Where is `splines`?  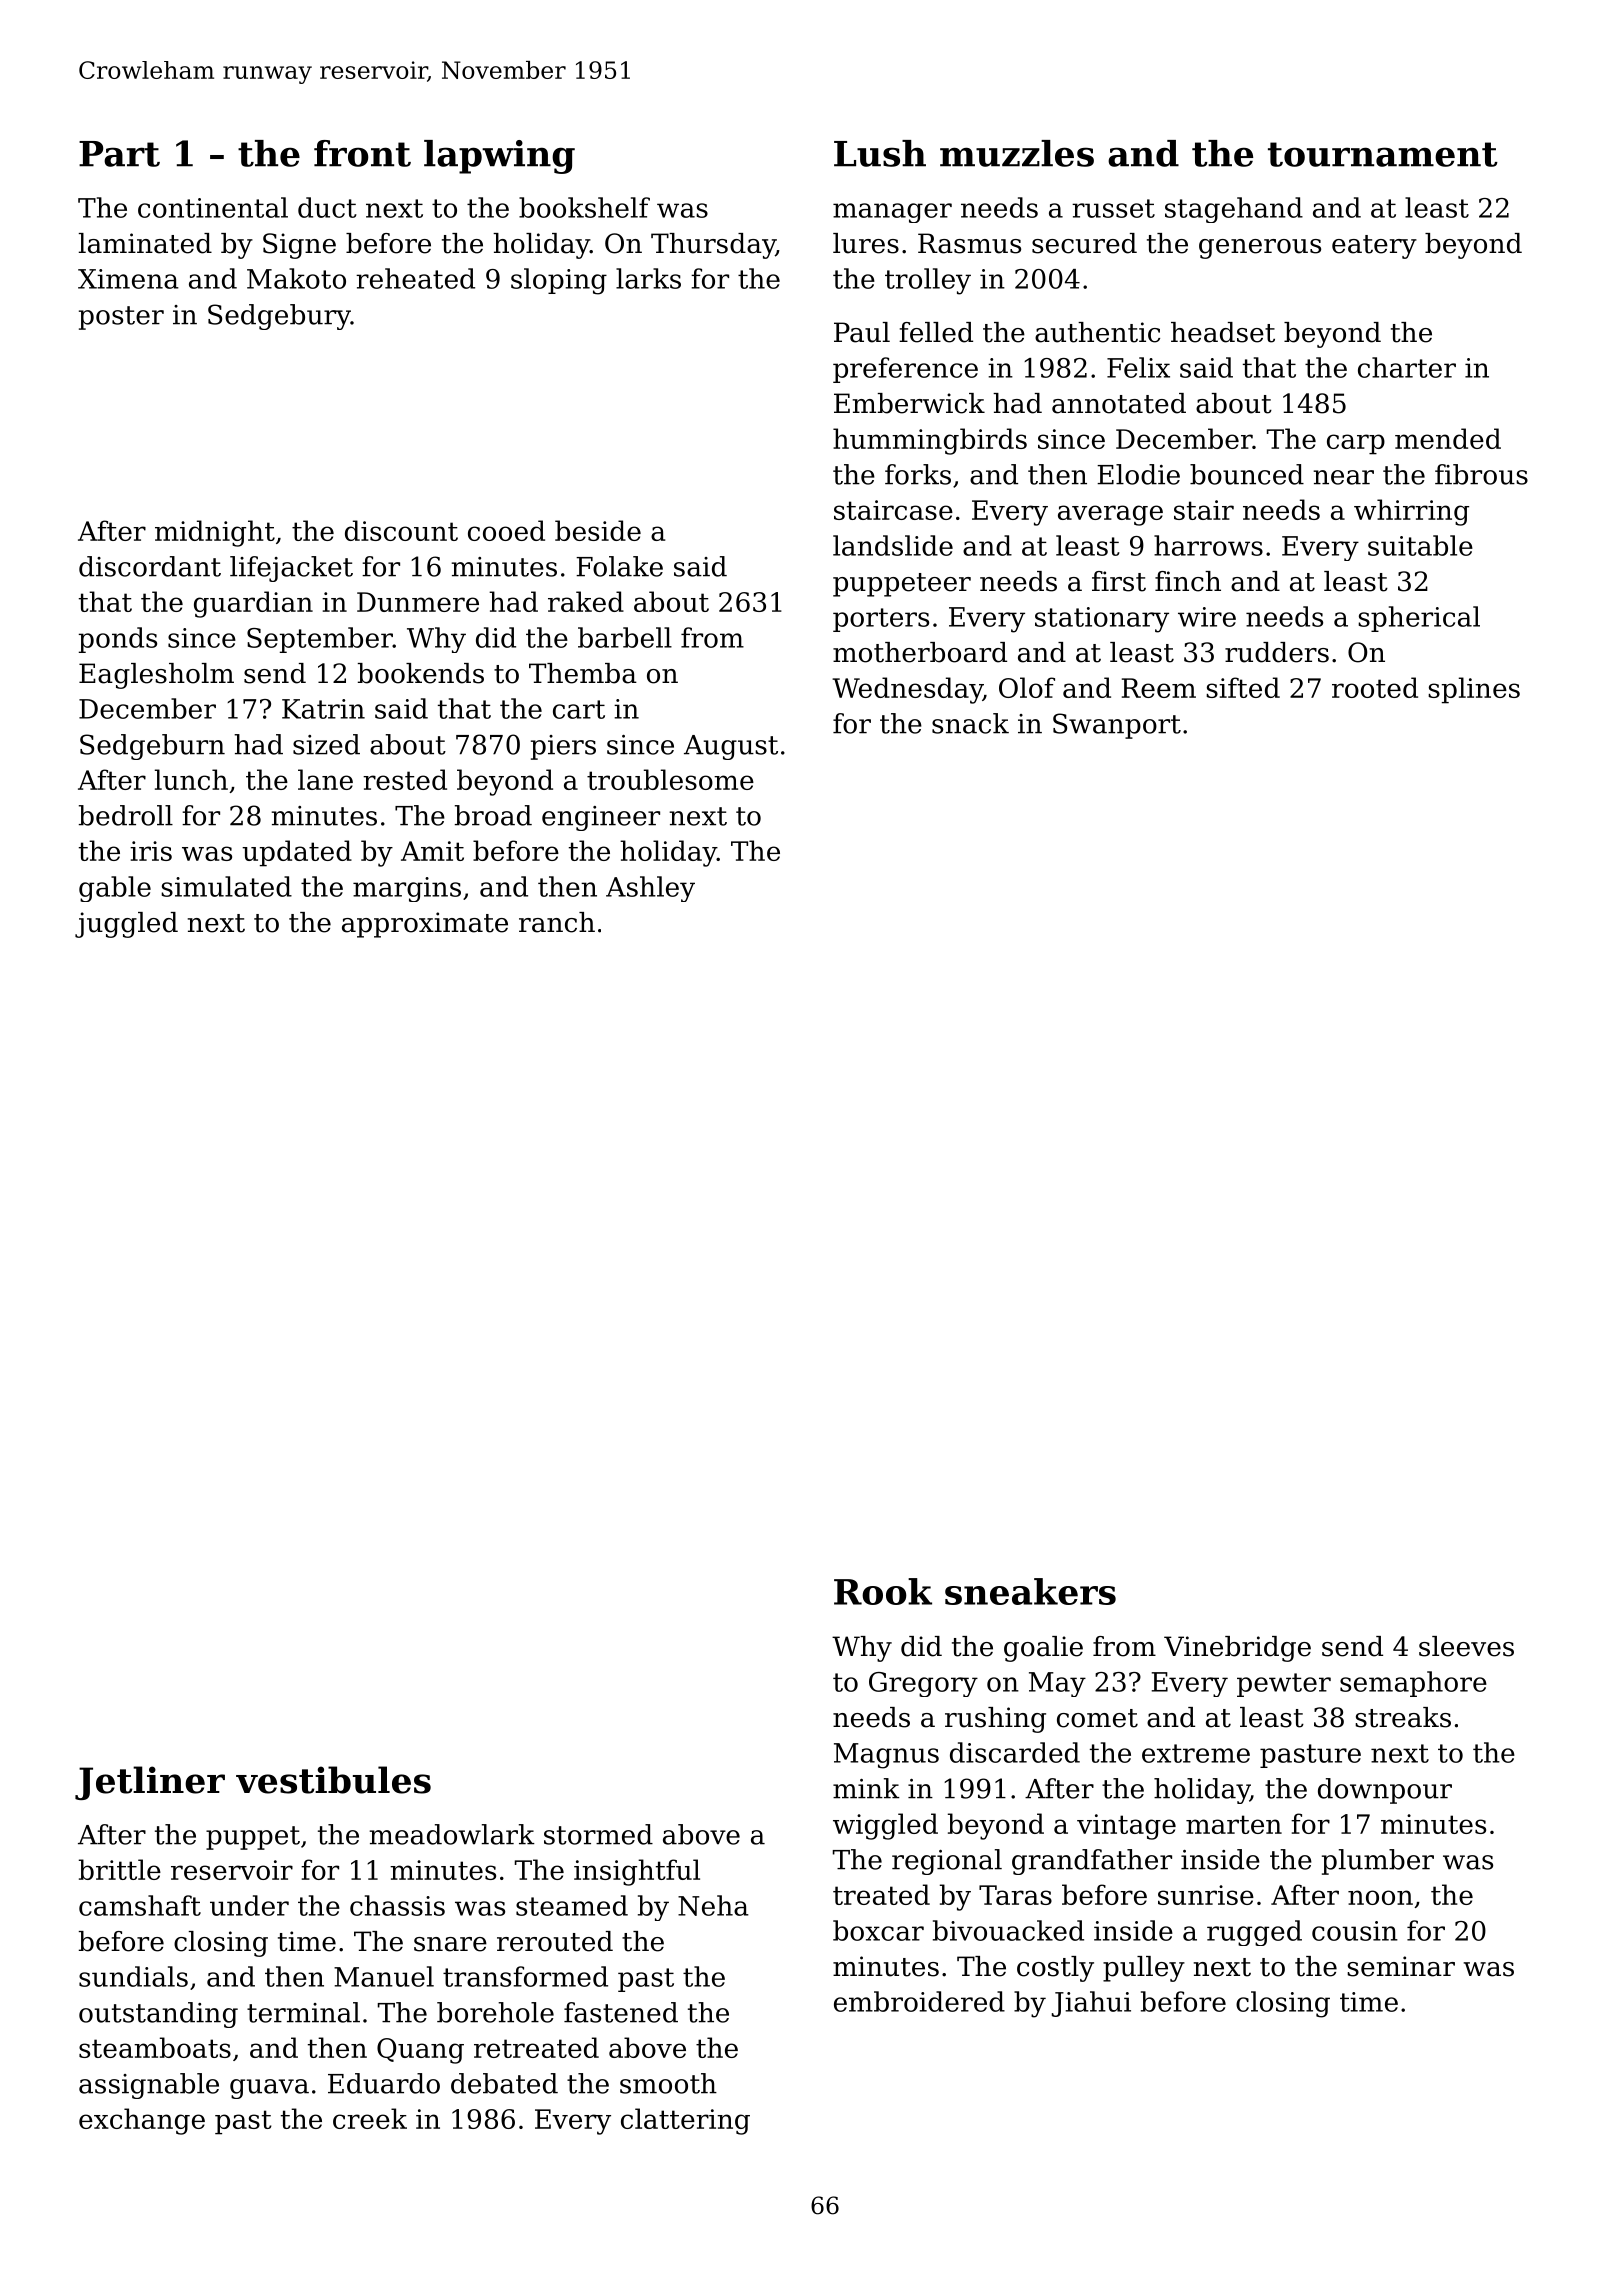
splines is located at coordinates (1474, 690).
